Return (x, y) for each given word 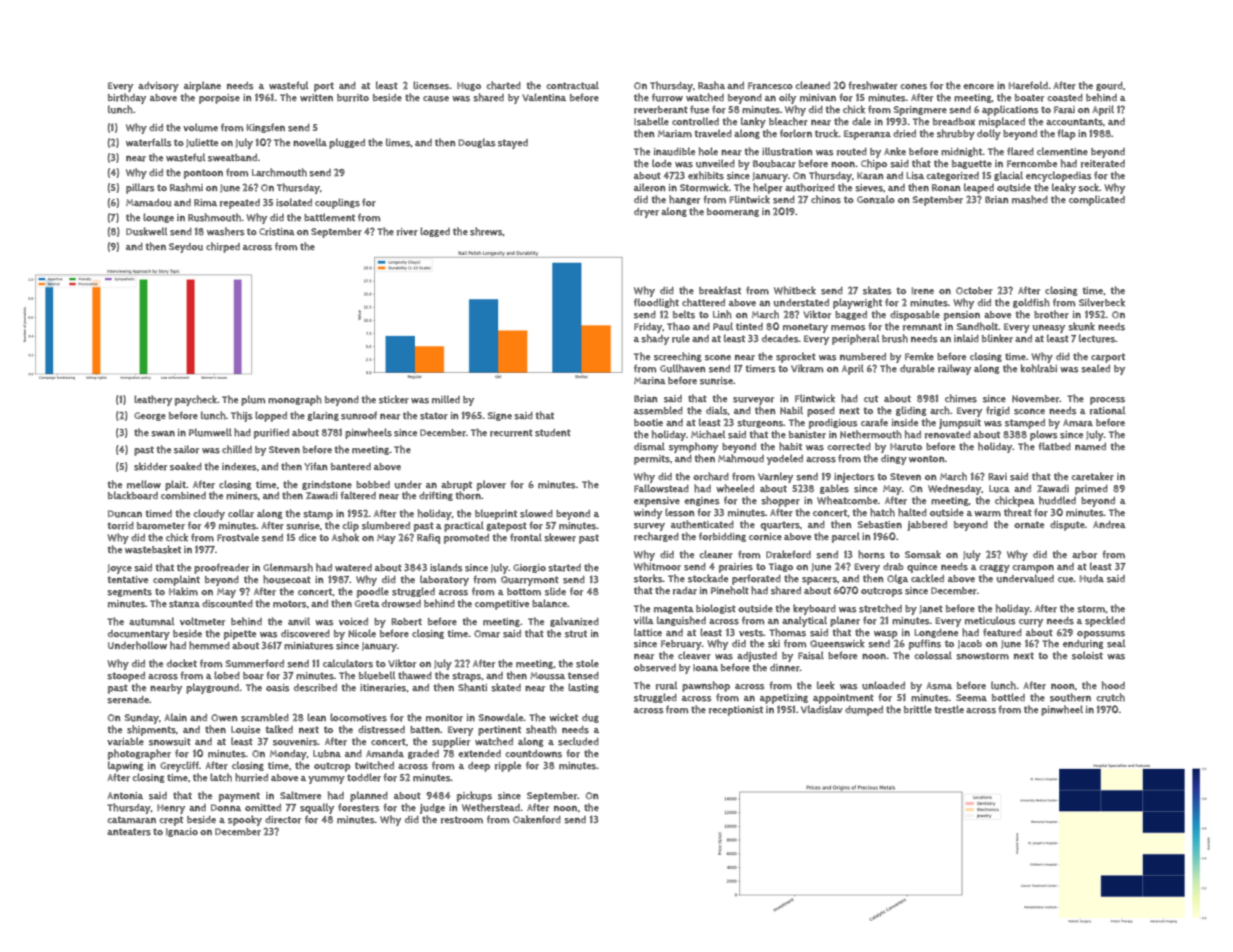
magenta (674, 609)
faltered (358, 495)
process (1107, 401)
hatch (882, 512)
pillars (140, 188)
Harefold (1028, 85)
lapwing (126, 766)
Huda (1092, 579)
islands (446, 567)
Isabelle (651, 121)
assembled (658, 410)
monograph (295, 400)
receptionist (736, 711)
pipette (240, 635)
